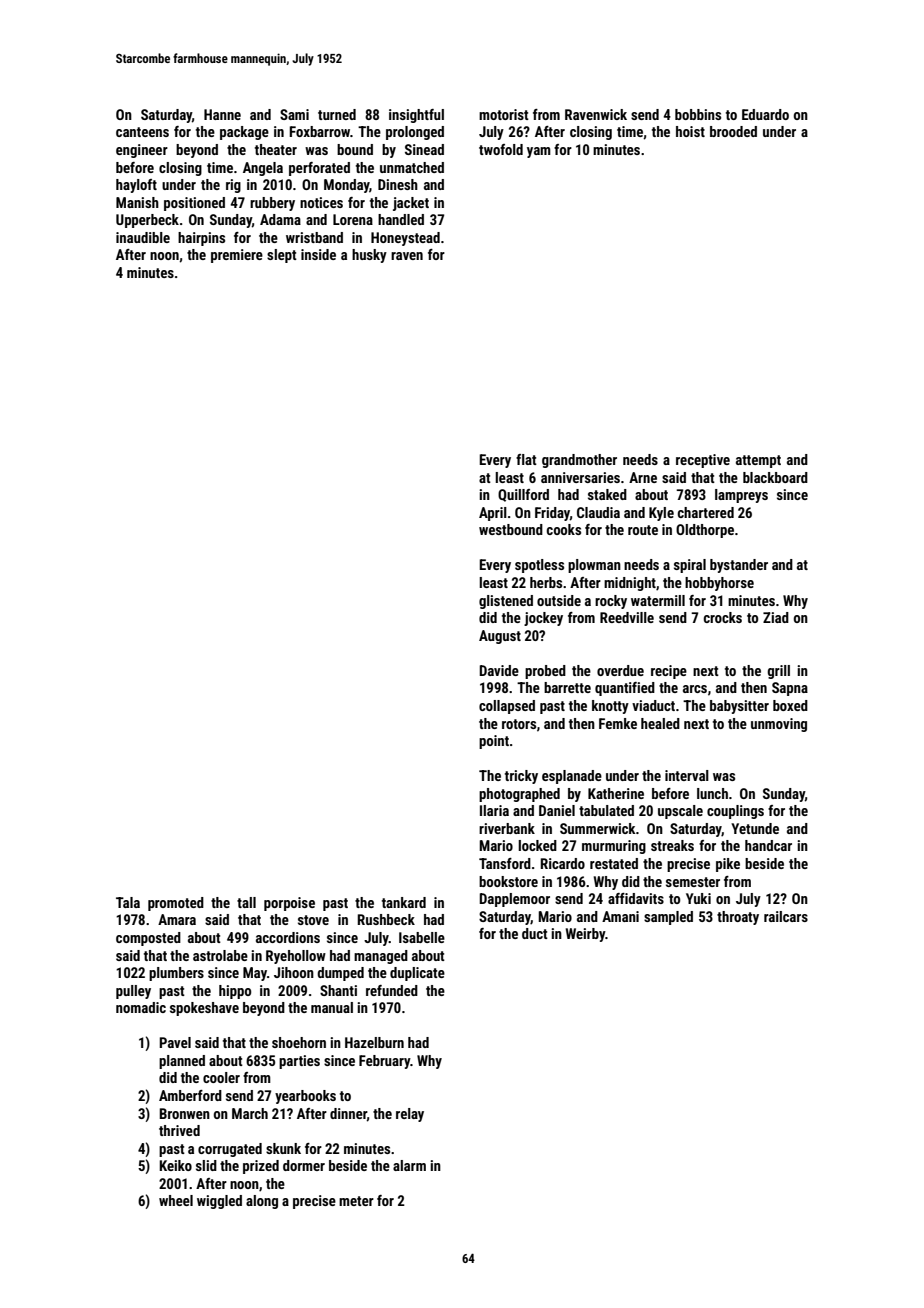 Image resolution: width=924 pixels, height=1308 pixels. I want to click on nomadic, so click(141, 1007).
